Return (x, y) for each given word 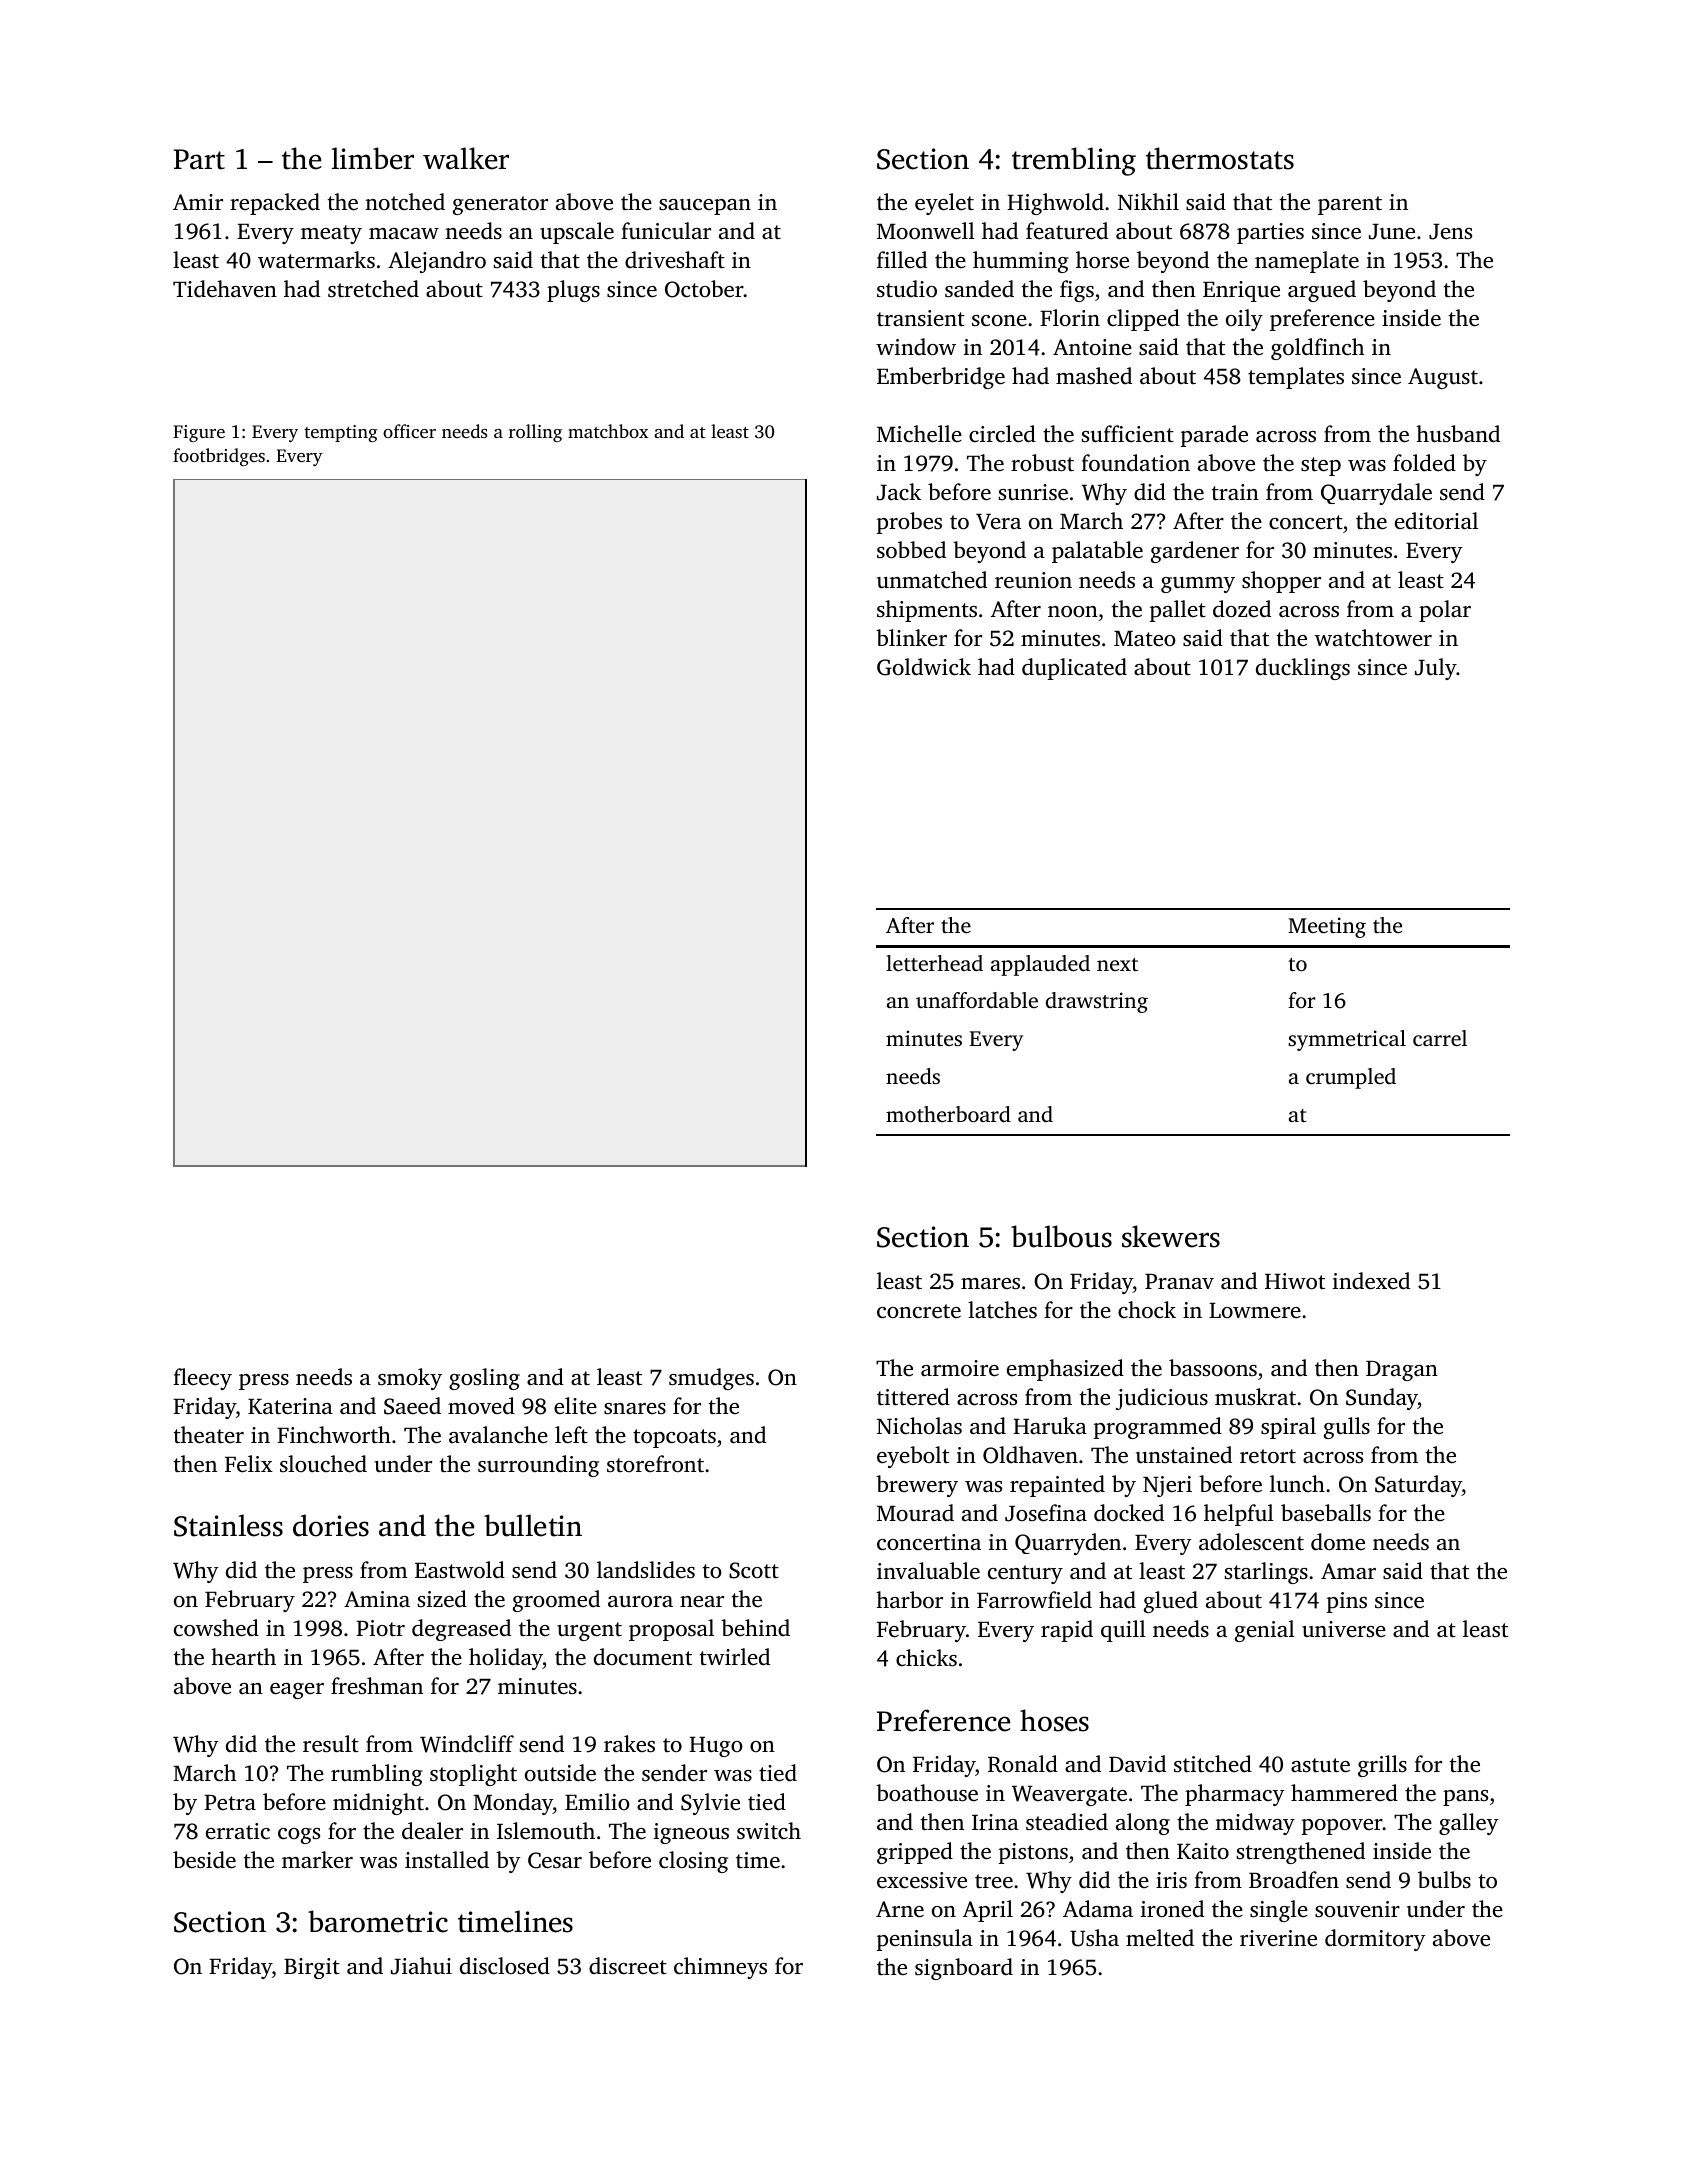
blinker (911, 637)
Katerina (290, 1406)
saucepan (705, 207)
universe (1344, 1629)
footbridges (219, 457)
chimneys (720, 1968)
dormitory (1375, 1940)
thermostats (1220, 158)
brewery (917, 1486)
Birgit (312, 1968)
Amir (198, 202)
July (1436, 669)
